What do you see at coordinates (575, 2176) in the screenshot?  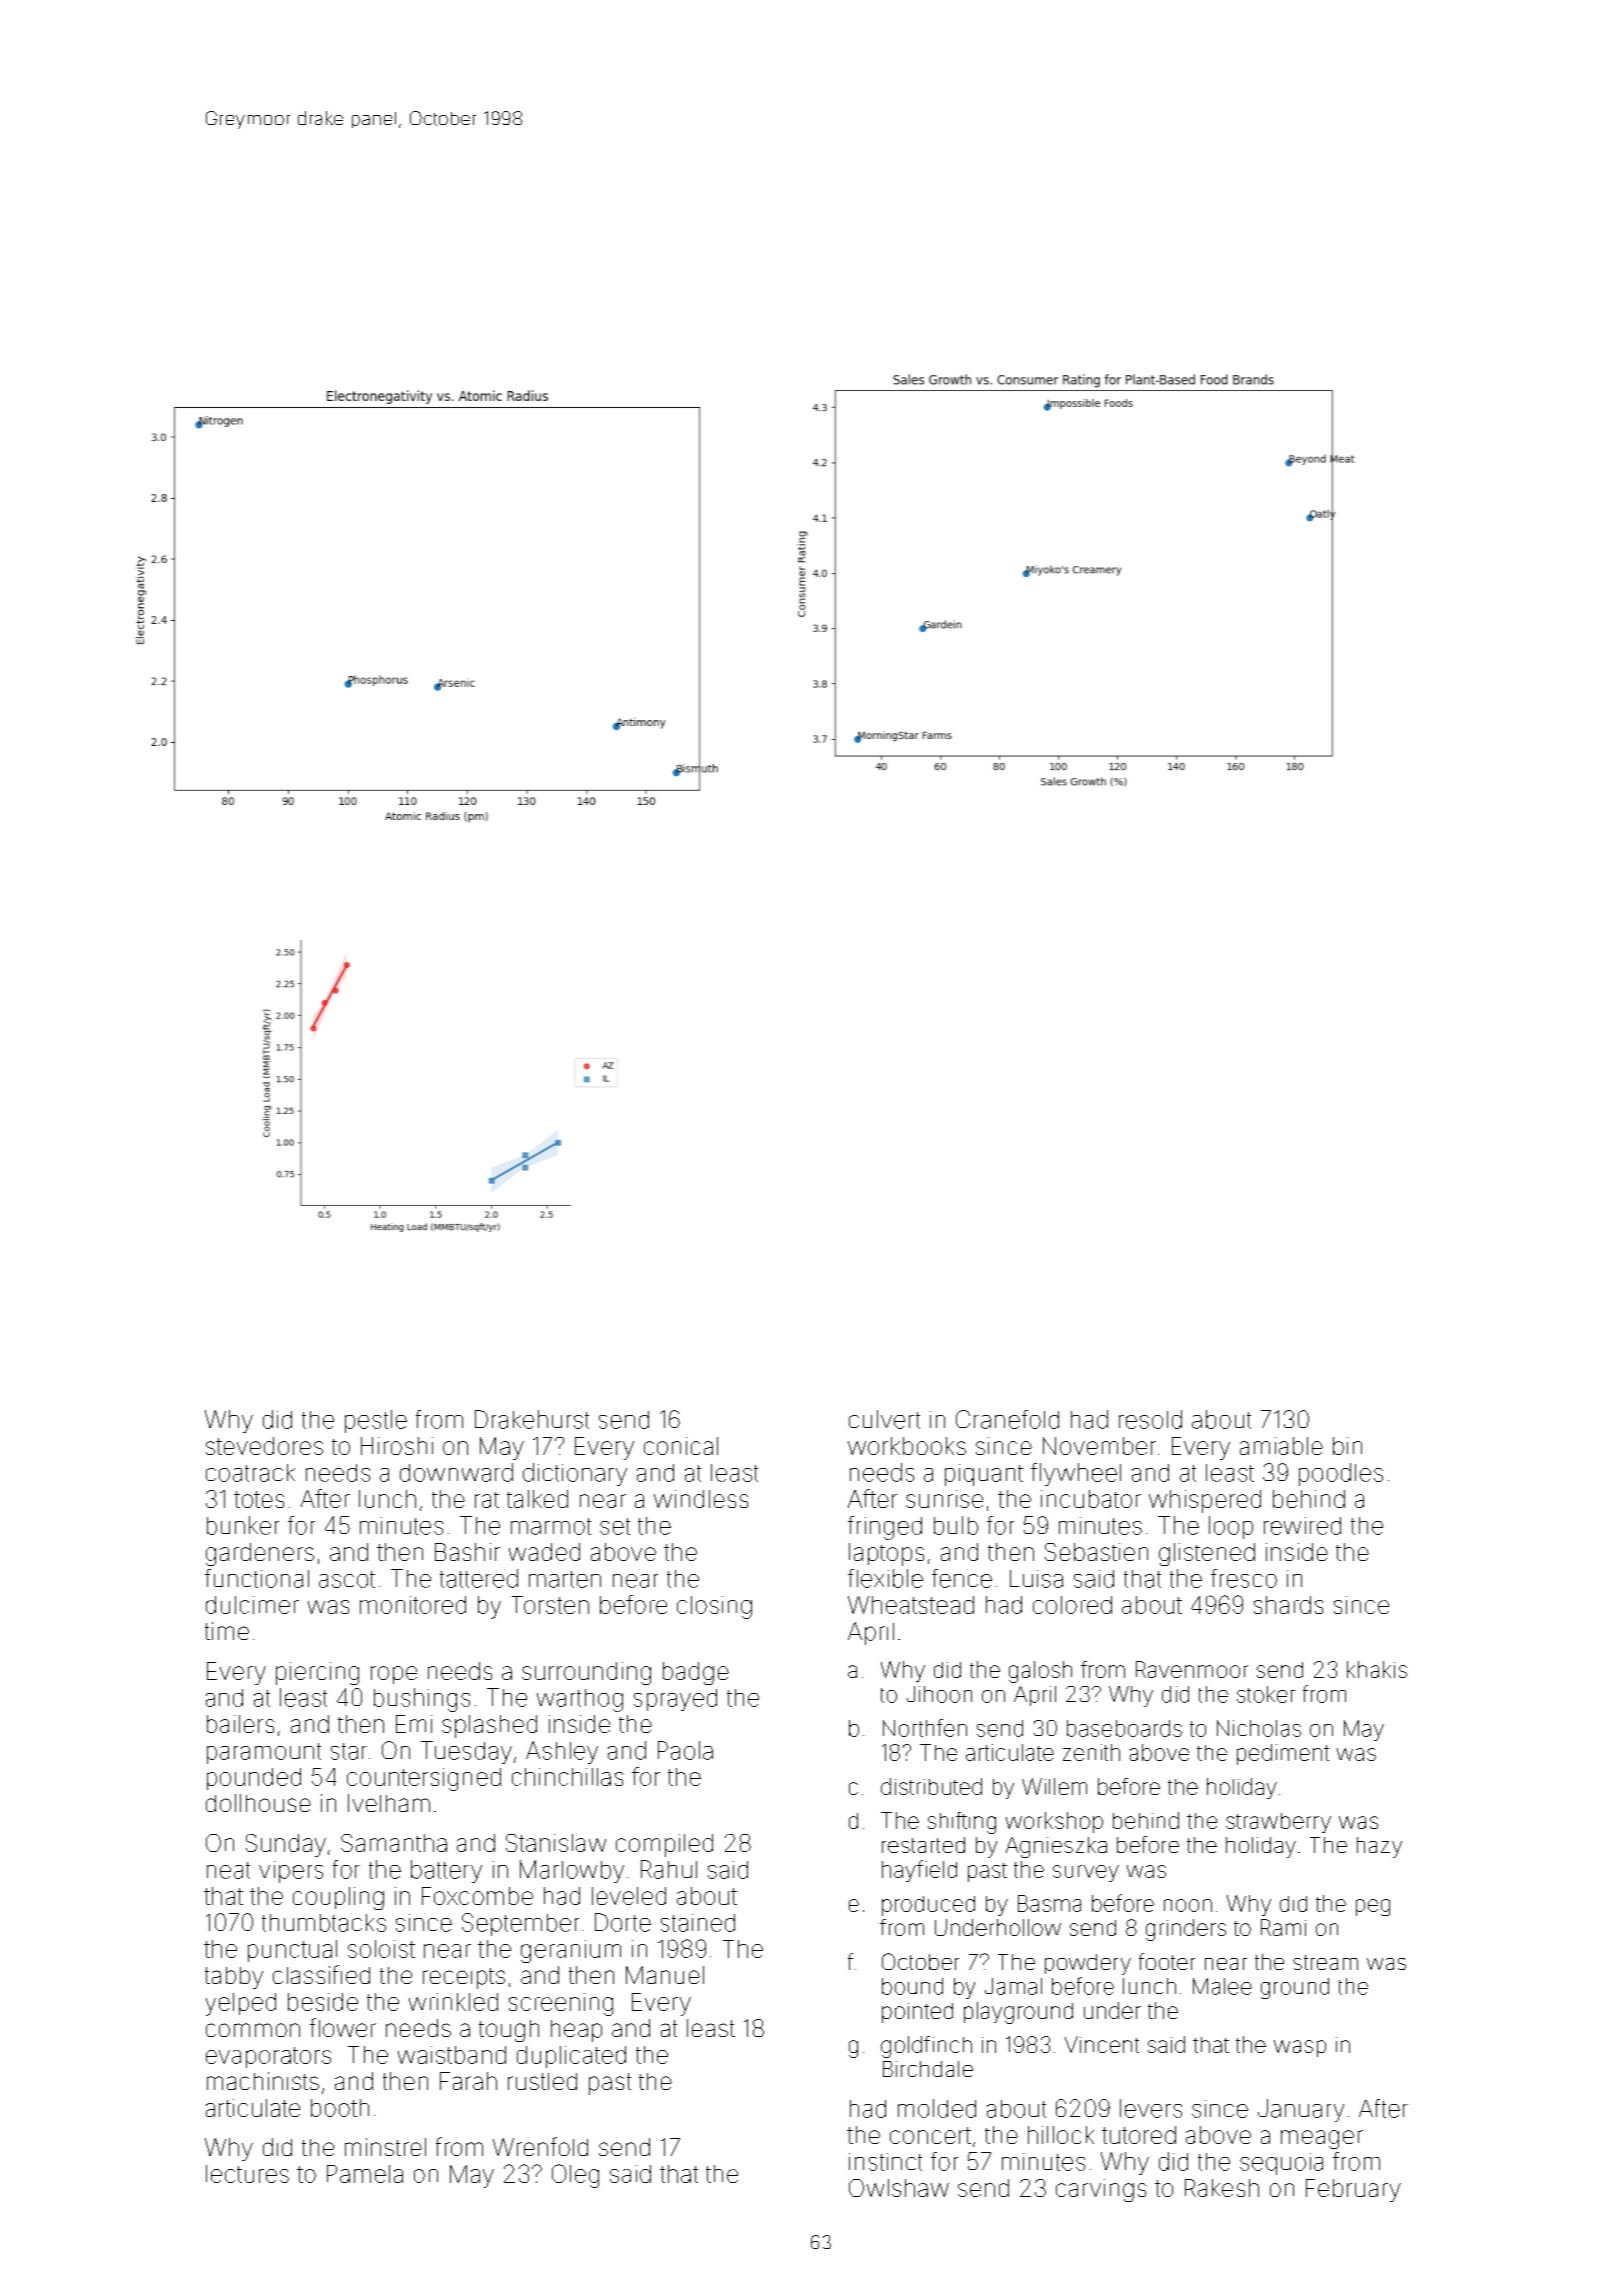 I see `Oleg` at bounding box center [575, 2176].
